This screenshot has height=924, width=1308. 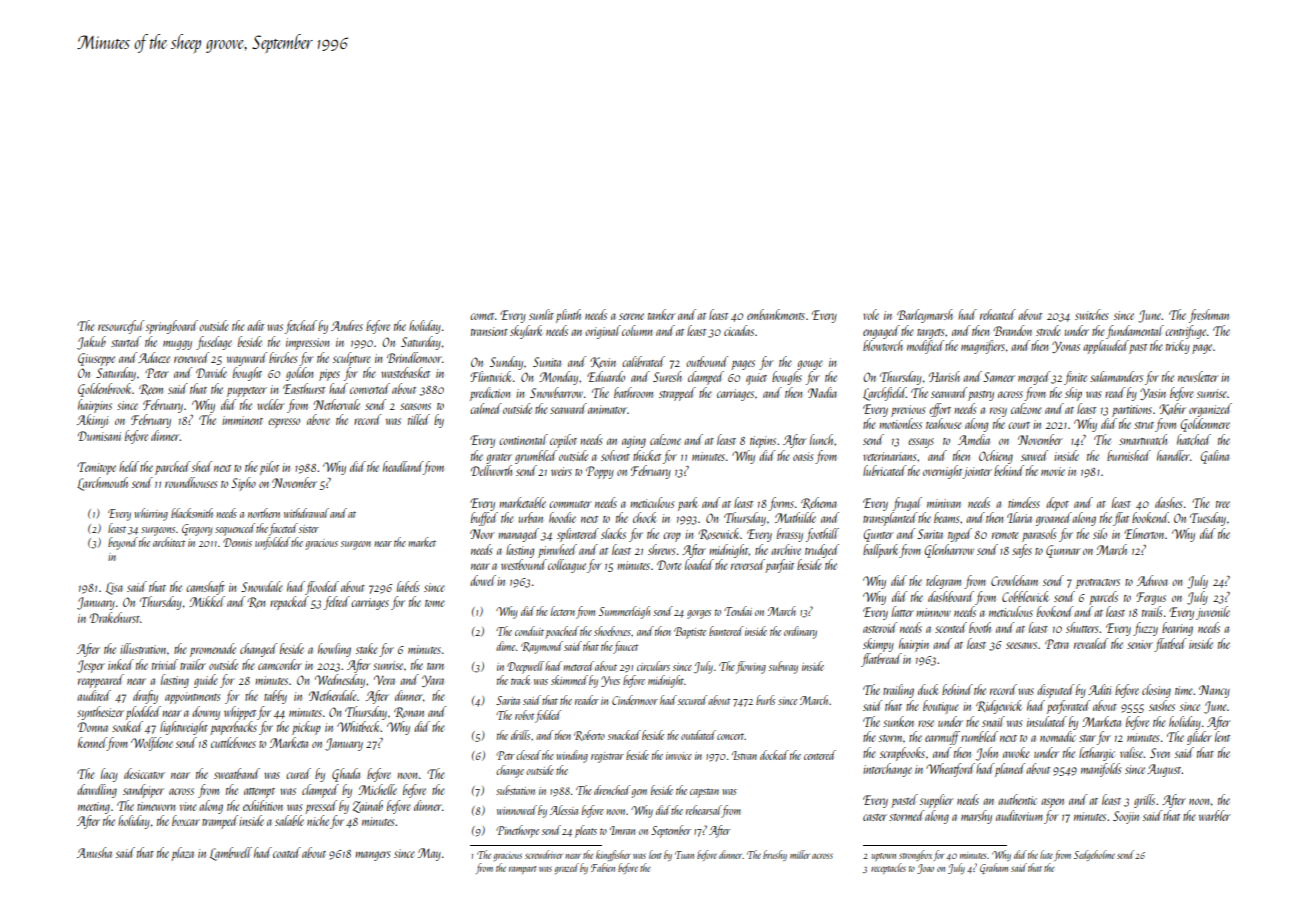 What do you see at coordinates (541, 314) in the screenshot?
I see `sunlit` at bounding box center [541, 314].
